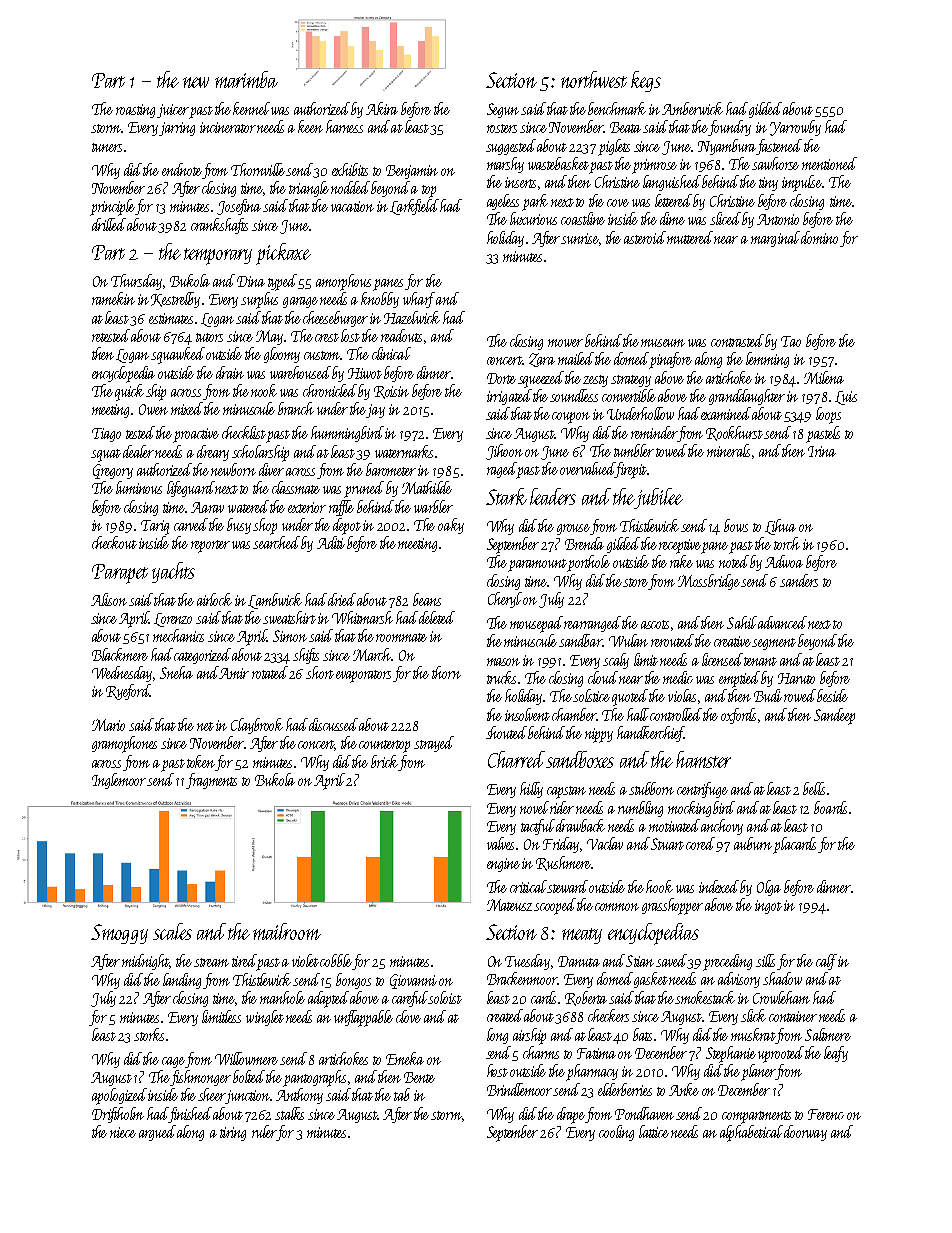 The image size is (952, 1233). I want to click on Luis, so click(846, 398).
